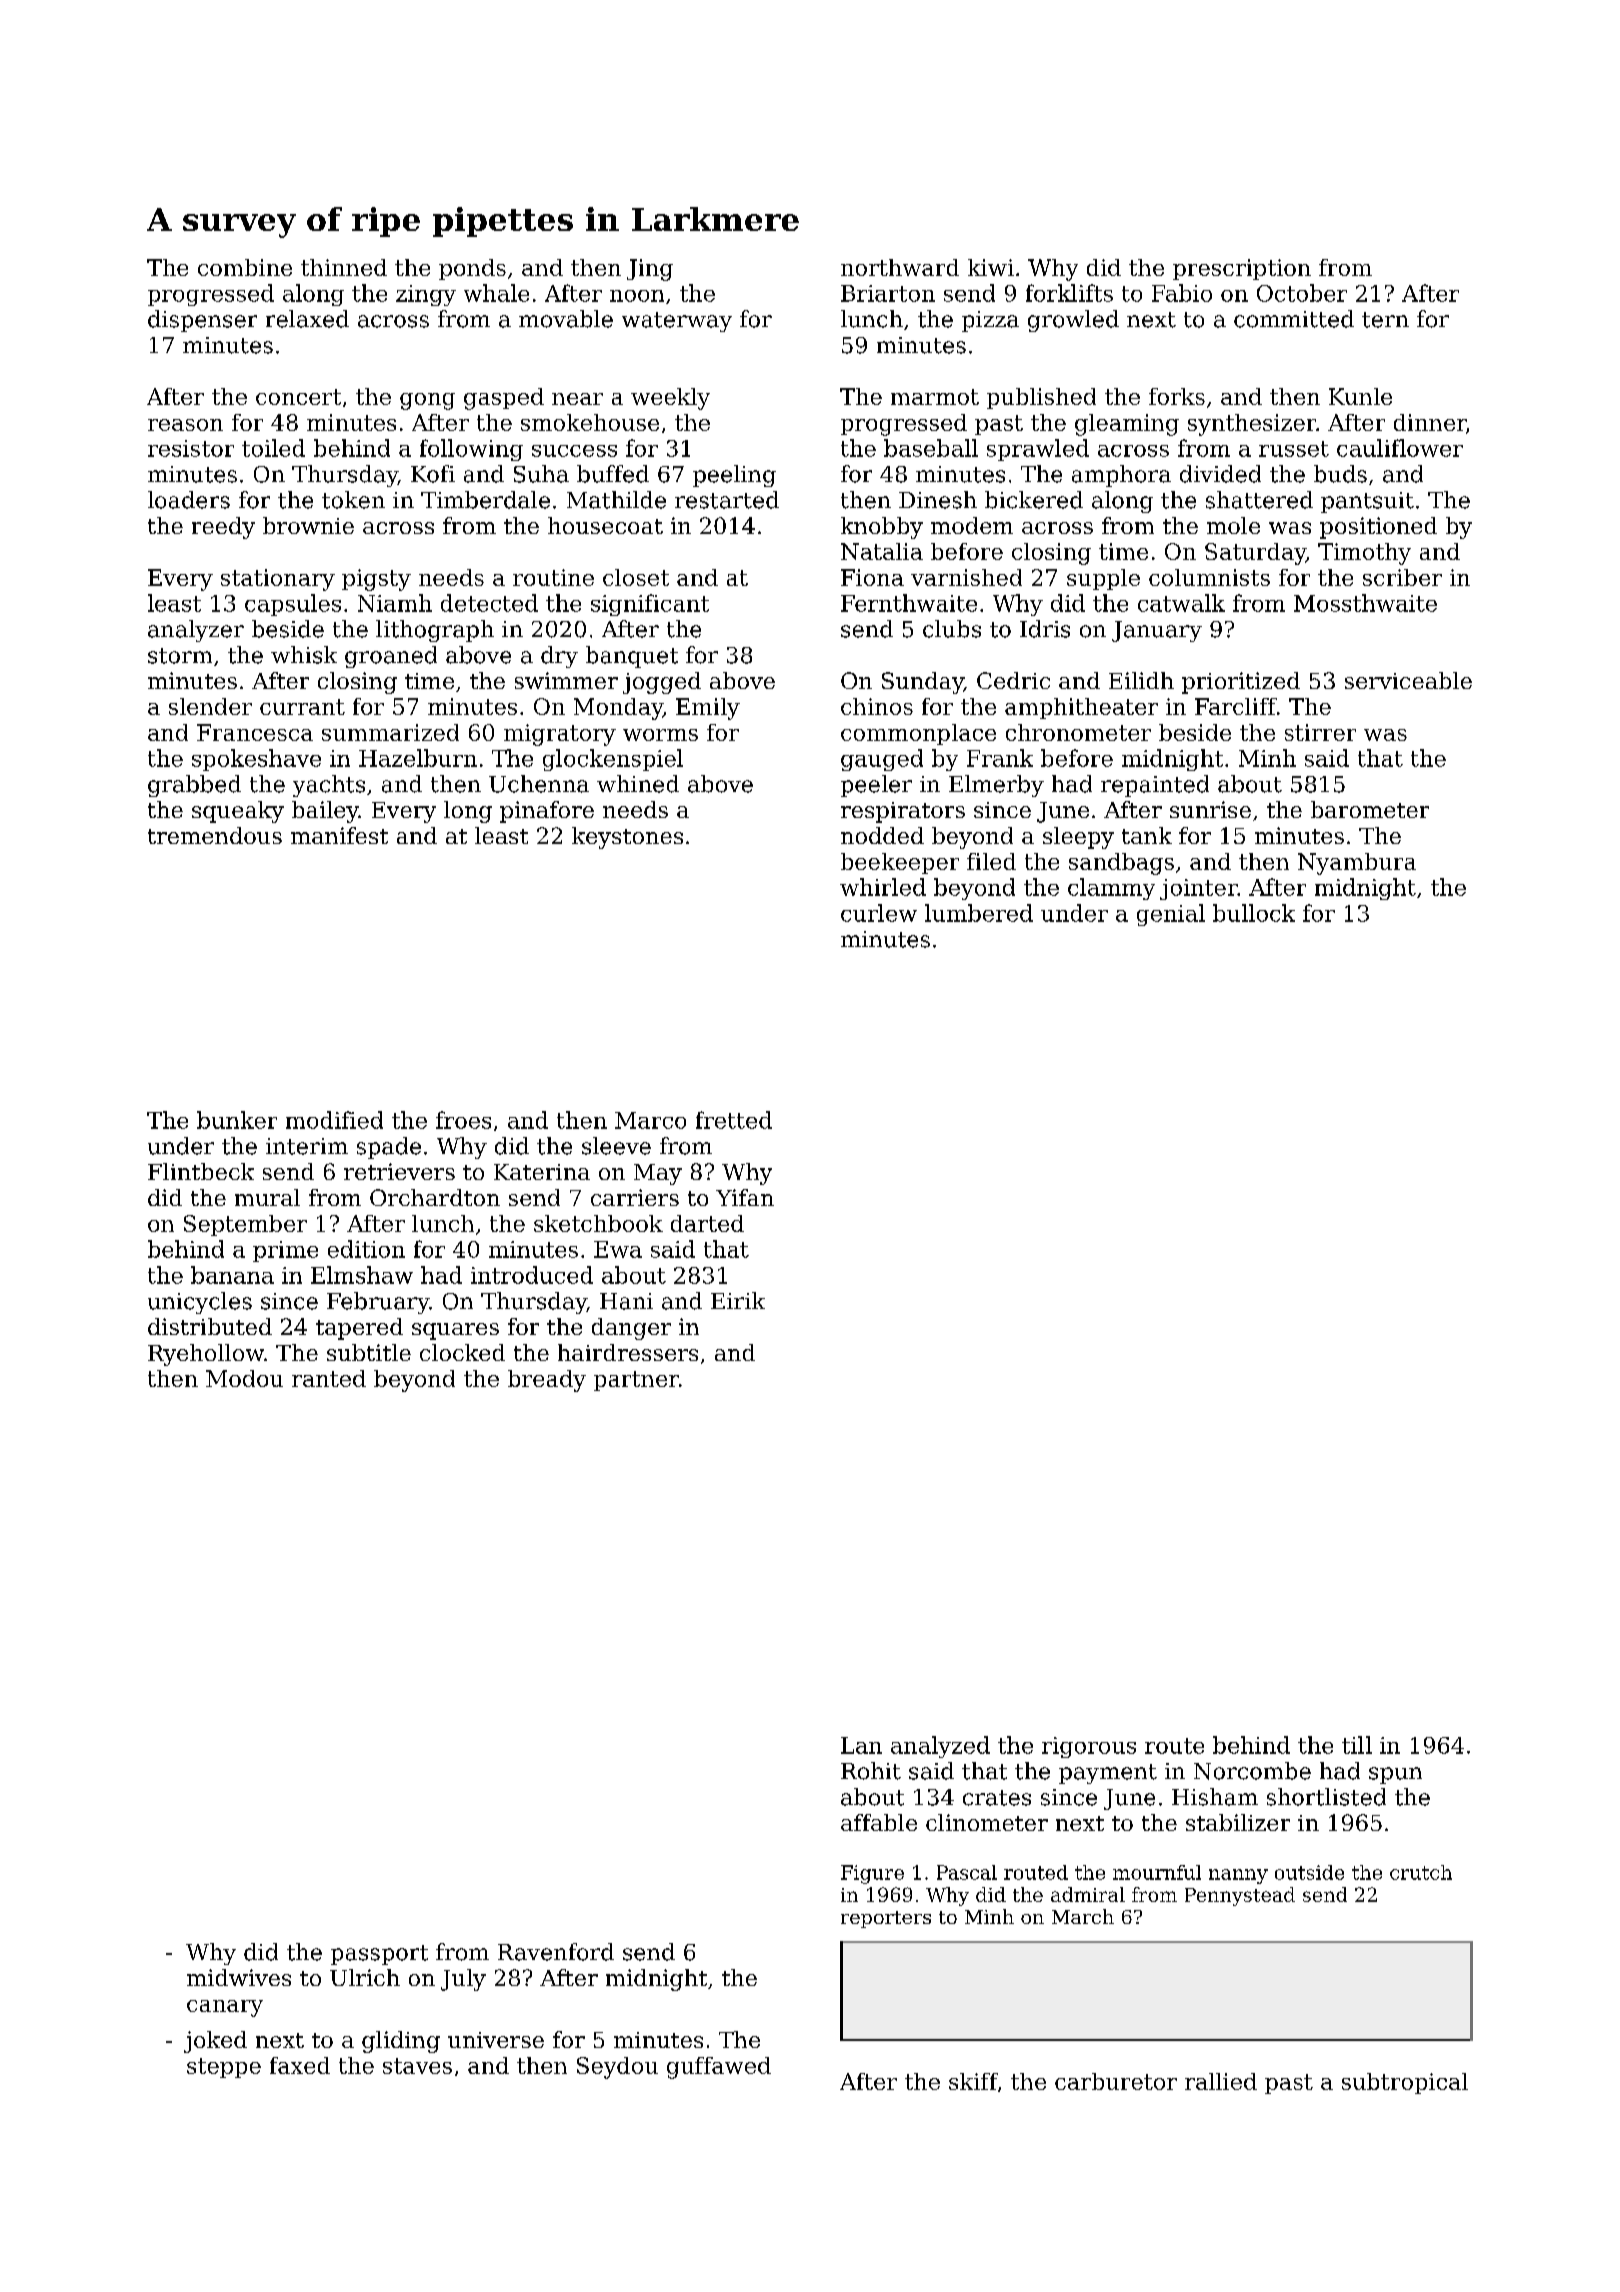 This page has height=2292, width=1620. Describe the element at coordinates (329, 1378) in the page. I see `ranted` at that location.
